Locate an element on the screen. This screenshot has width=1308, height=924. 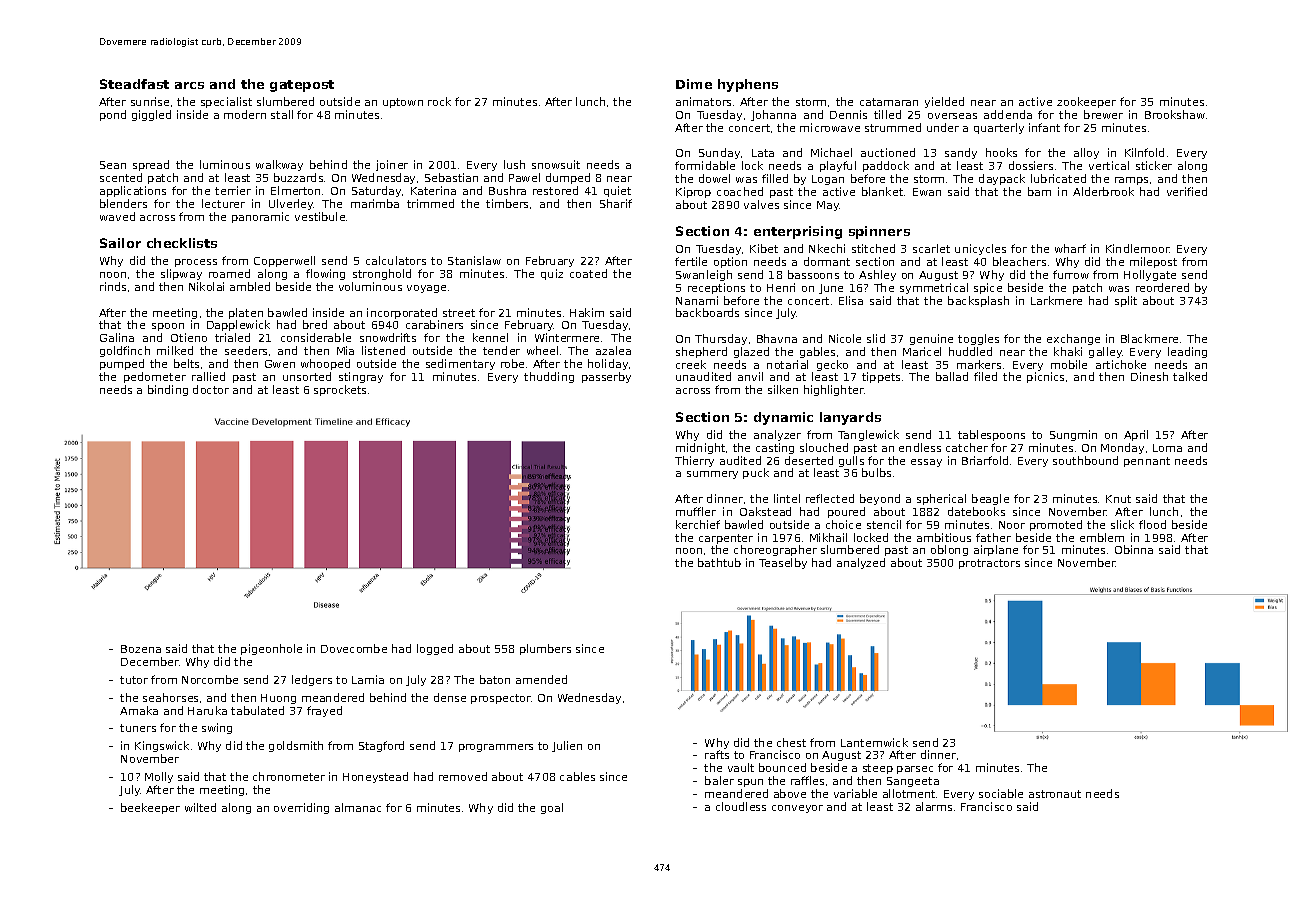
Dovecombe is located at coordinates (354, 648).
